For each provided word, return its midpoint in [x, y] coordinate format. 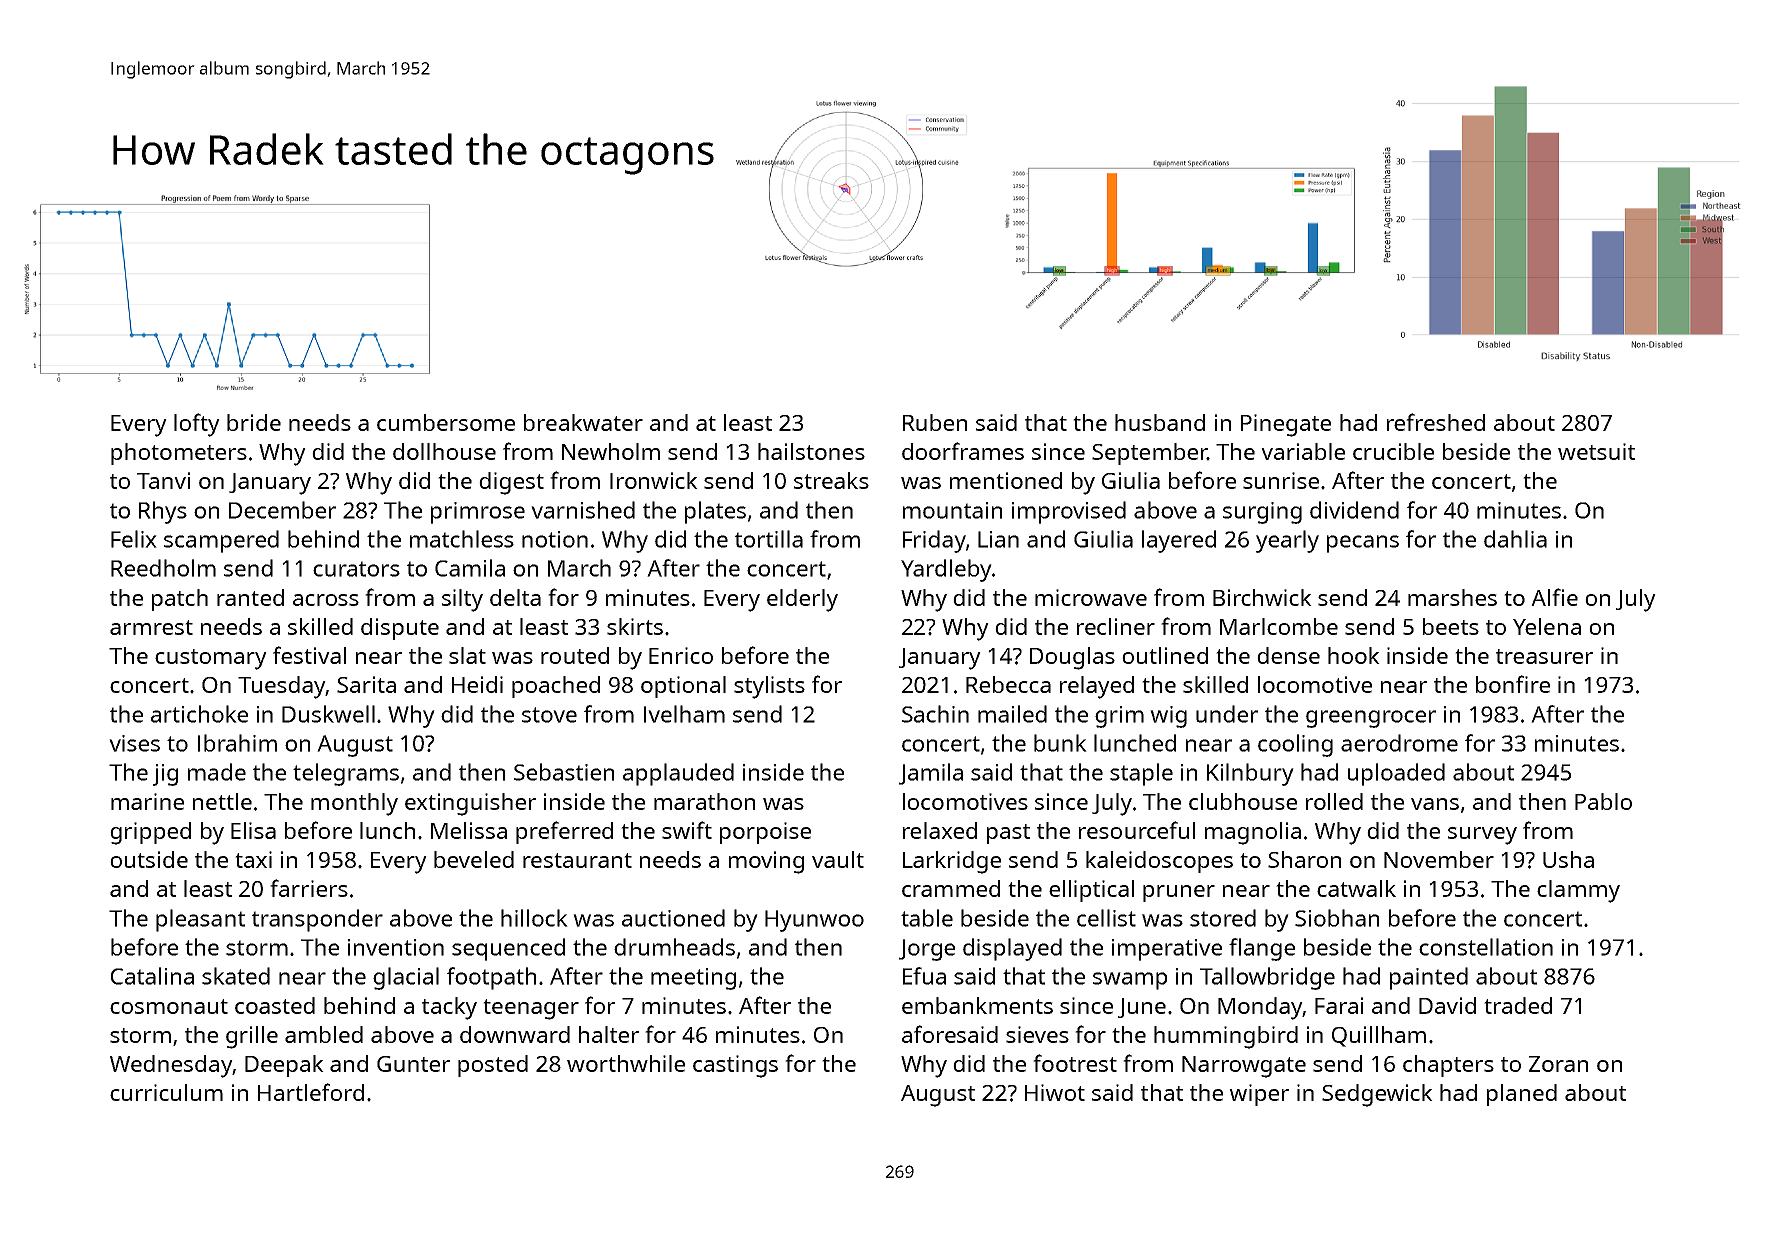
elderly [802, 600]
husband [1160, 422]
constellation [1486, 947]
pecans [1363, 544]
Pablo [1603, 801]
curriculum [166, 1092]
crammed [951, 888]
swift [687, 830]
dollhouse [444, 451]
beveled [474, 859]
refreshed [1436, 422]
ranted [250, 597]
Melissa [469, 830]
